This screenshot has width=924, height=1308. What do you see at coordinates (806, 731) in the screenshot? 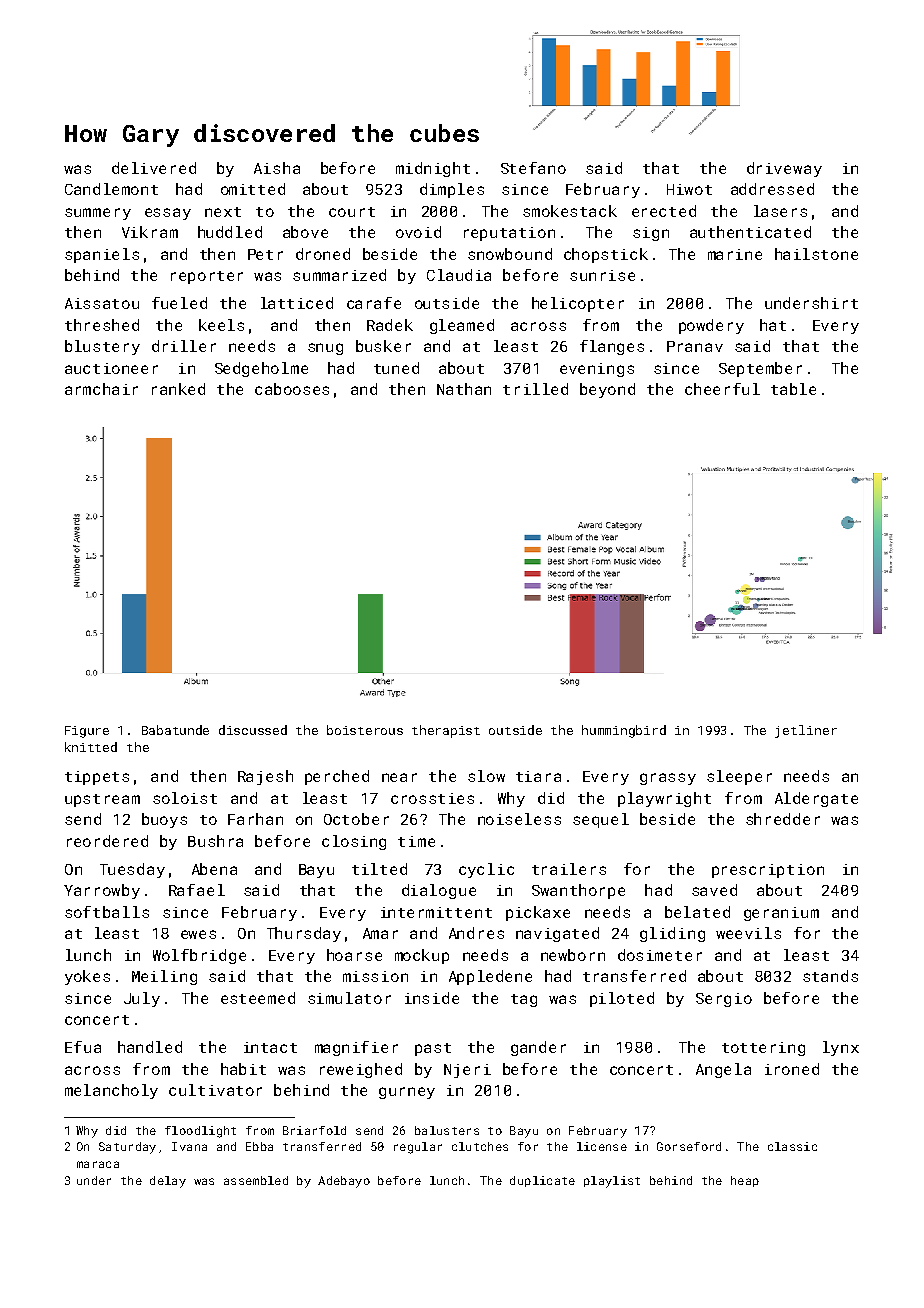
I see `jetliner` at bounding box center [806, 731].
